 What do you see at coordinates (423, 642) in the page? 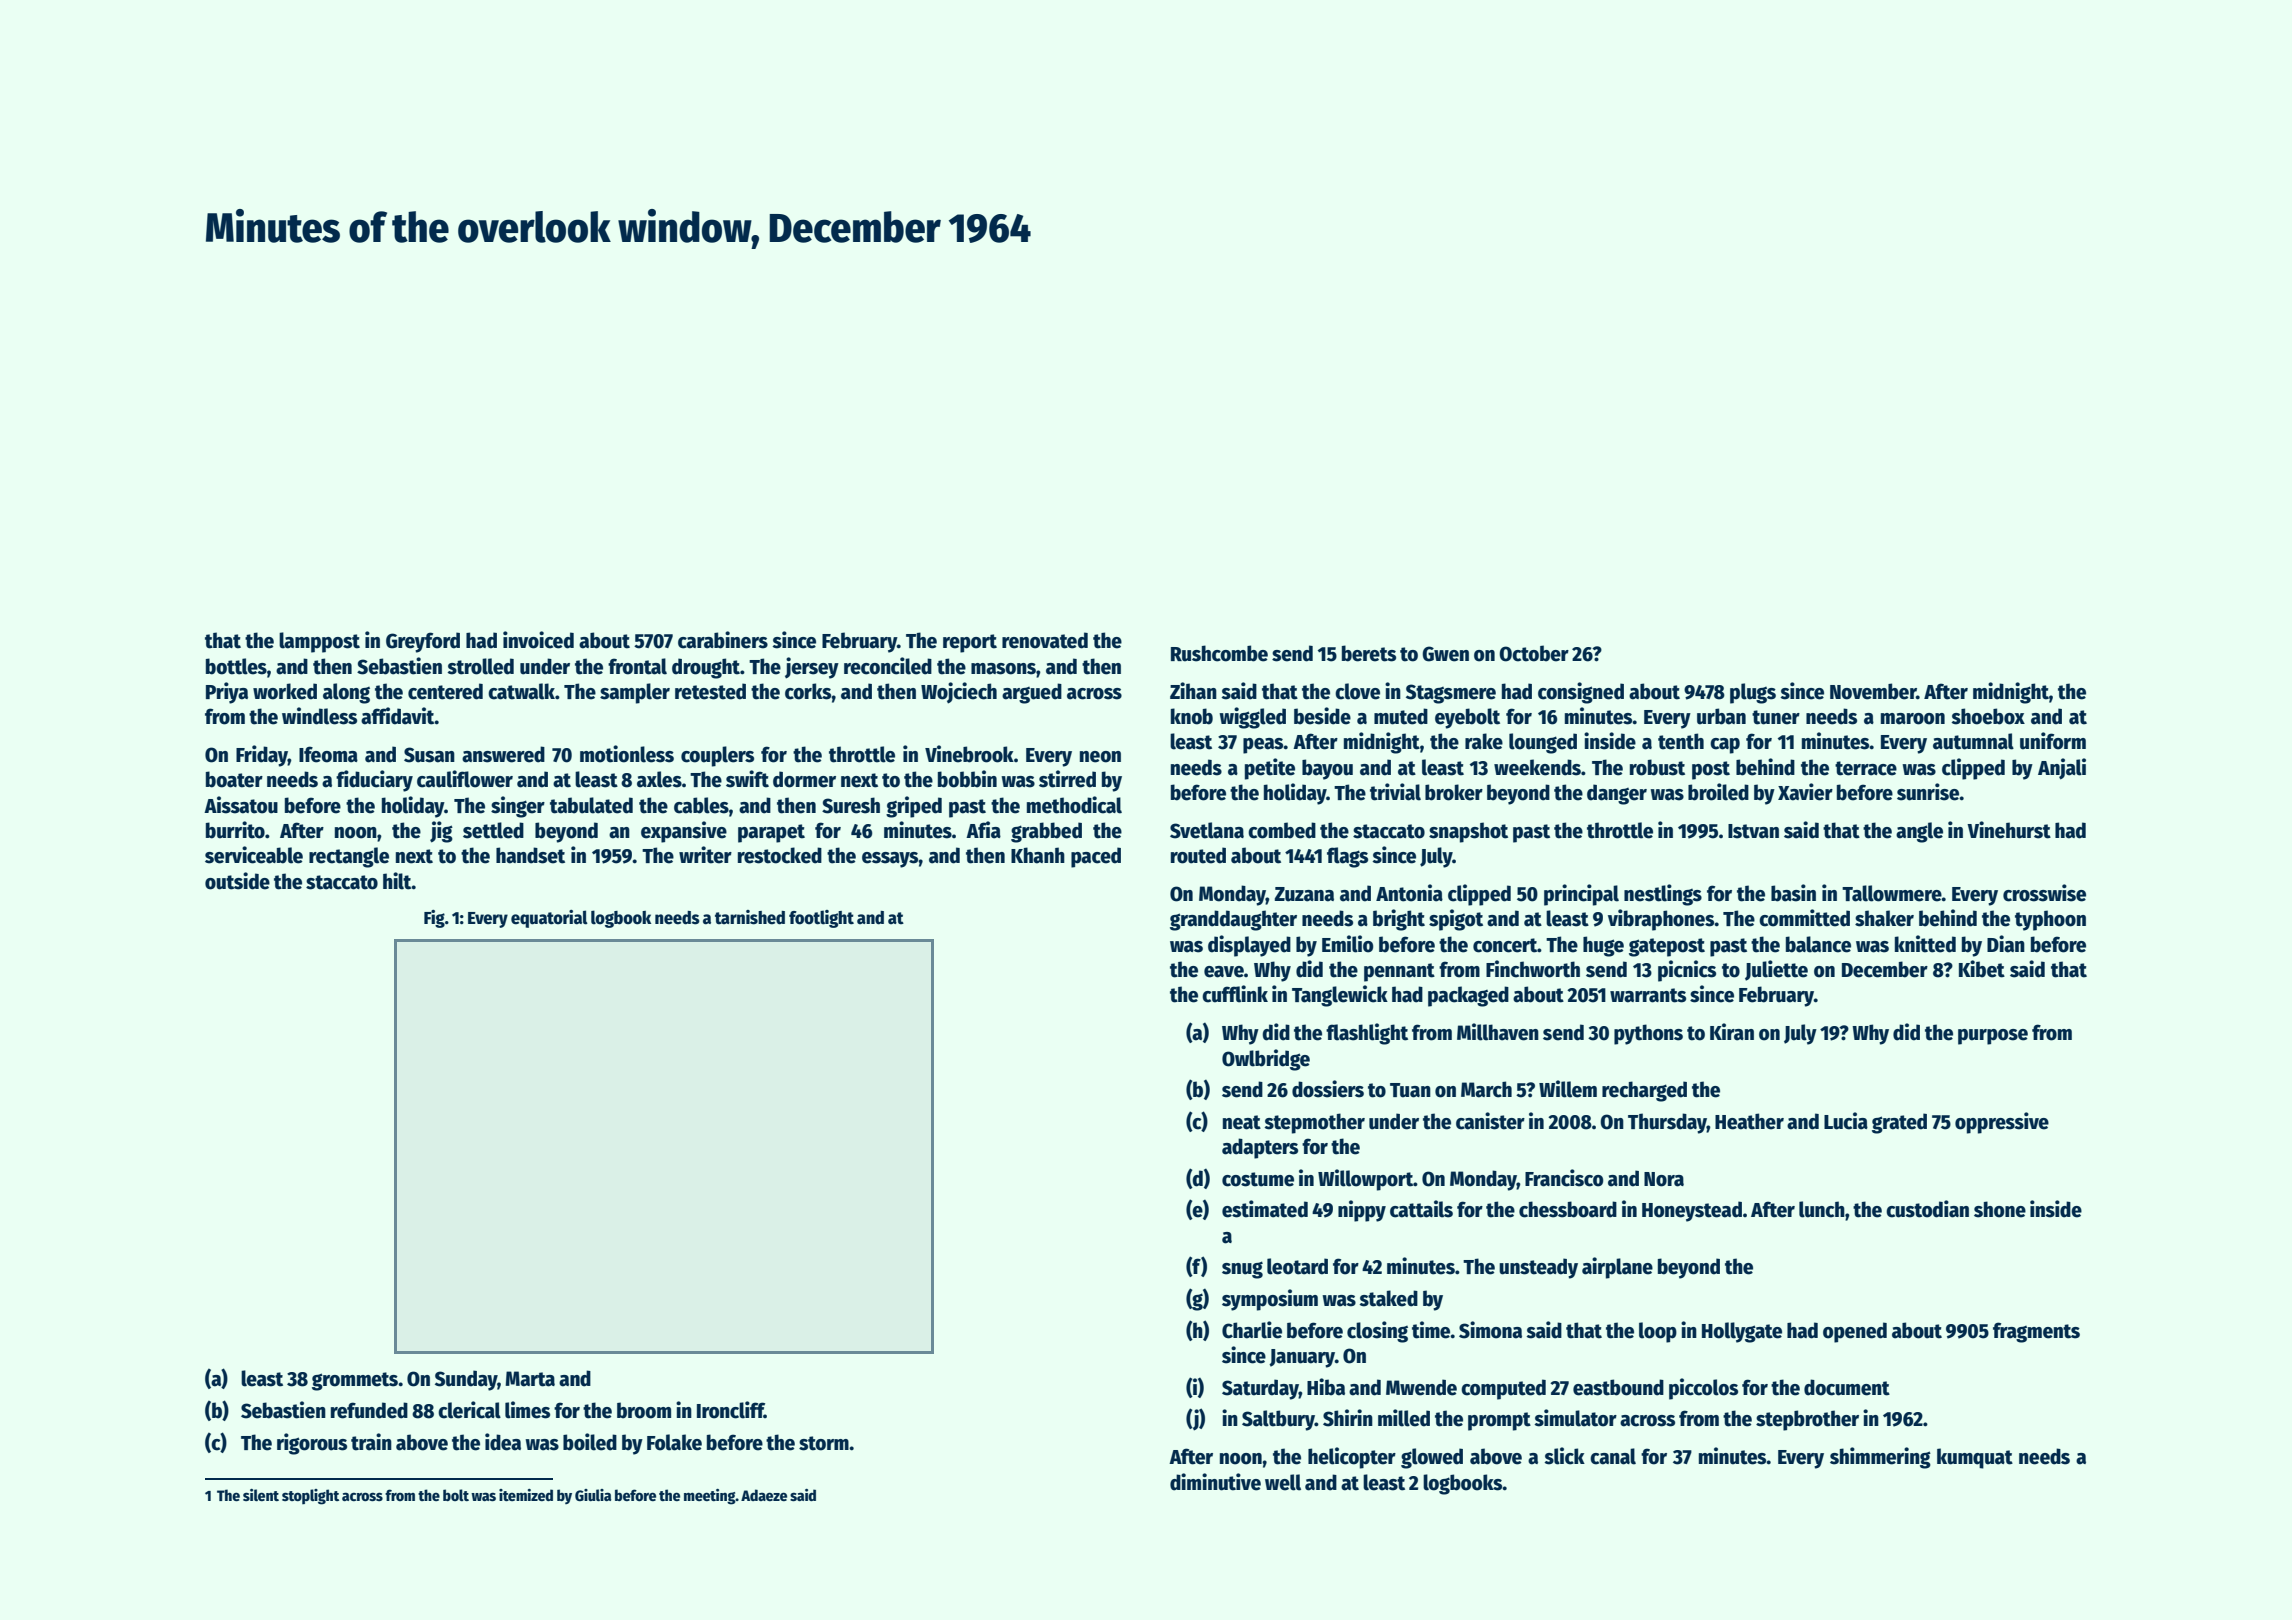
I see `Greyford` at bounding box center [423, 642].
